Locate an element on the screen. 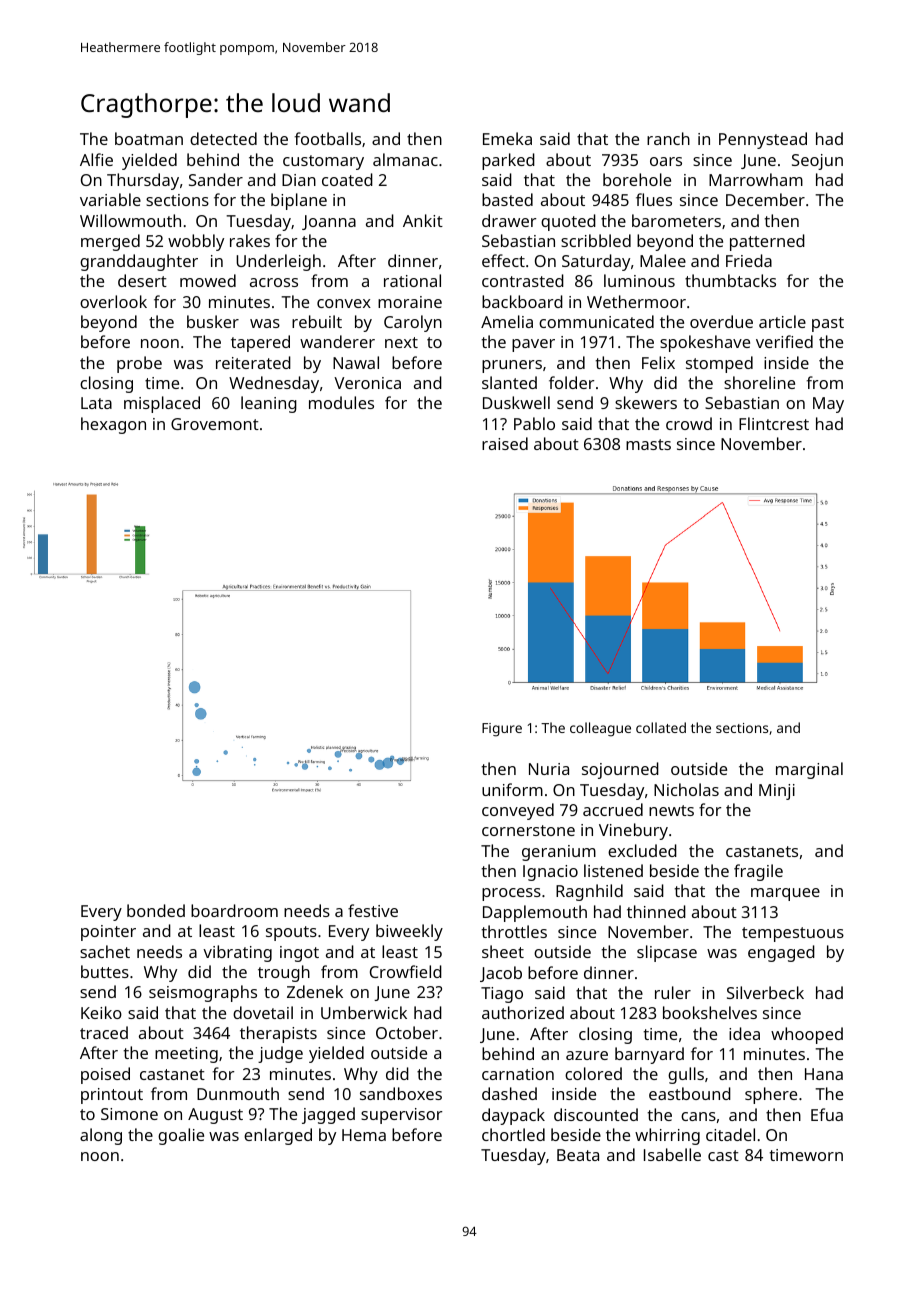 The height and width of the screenshot is (1311, 924). boardroom is located at coordinates (234, 910).
